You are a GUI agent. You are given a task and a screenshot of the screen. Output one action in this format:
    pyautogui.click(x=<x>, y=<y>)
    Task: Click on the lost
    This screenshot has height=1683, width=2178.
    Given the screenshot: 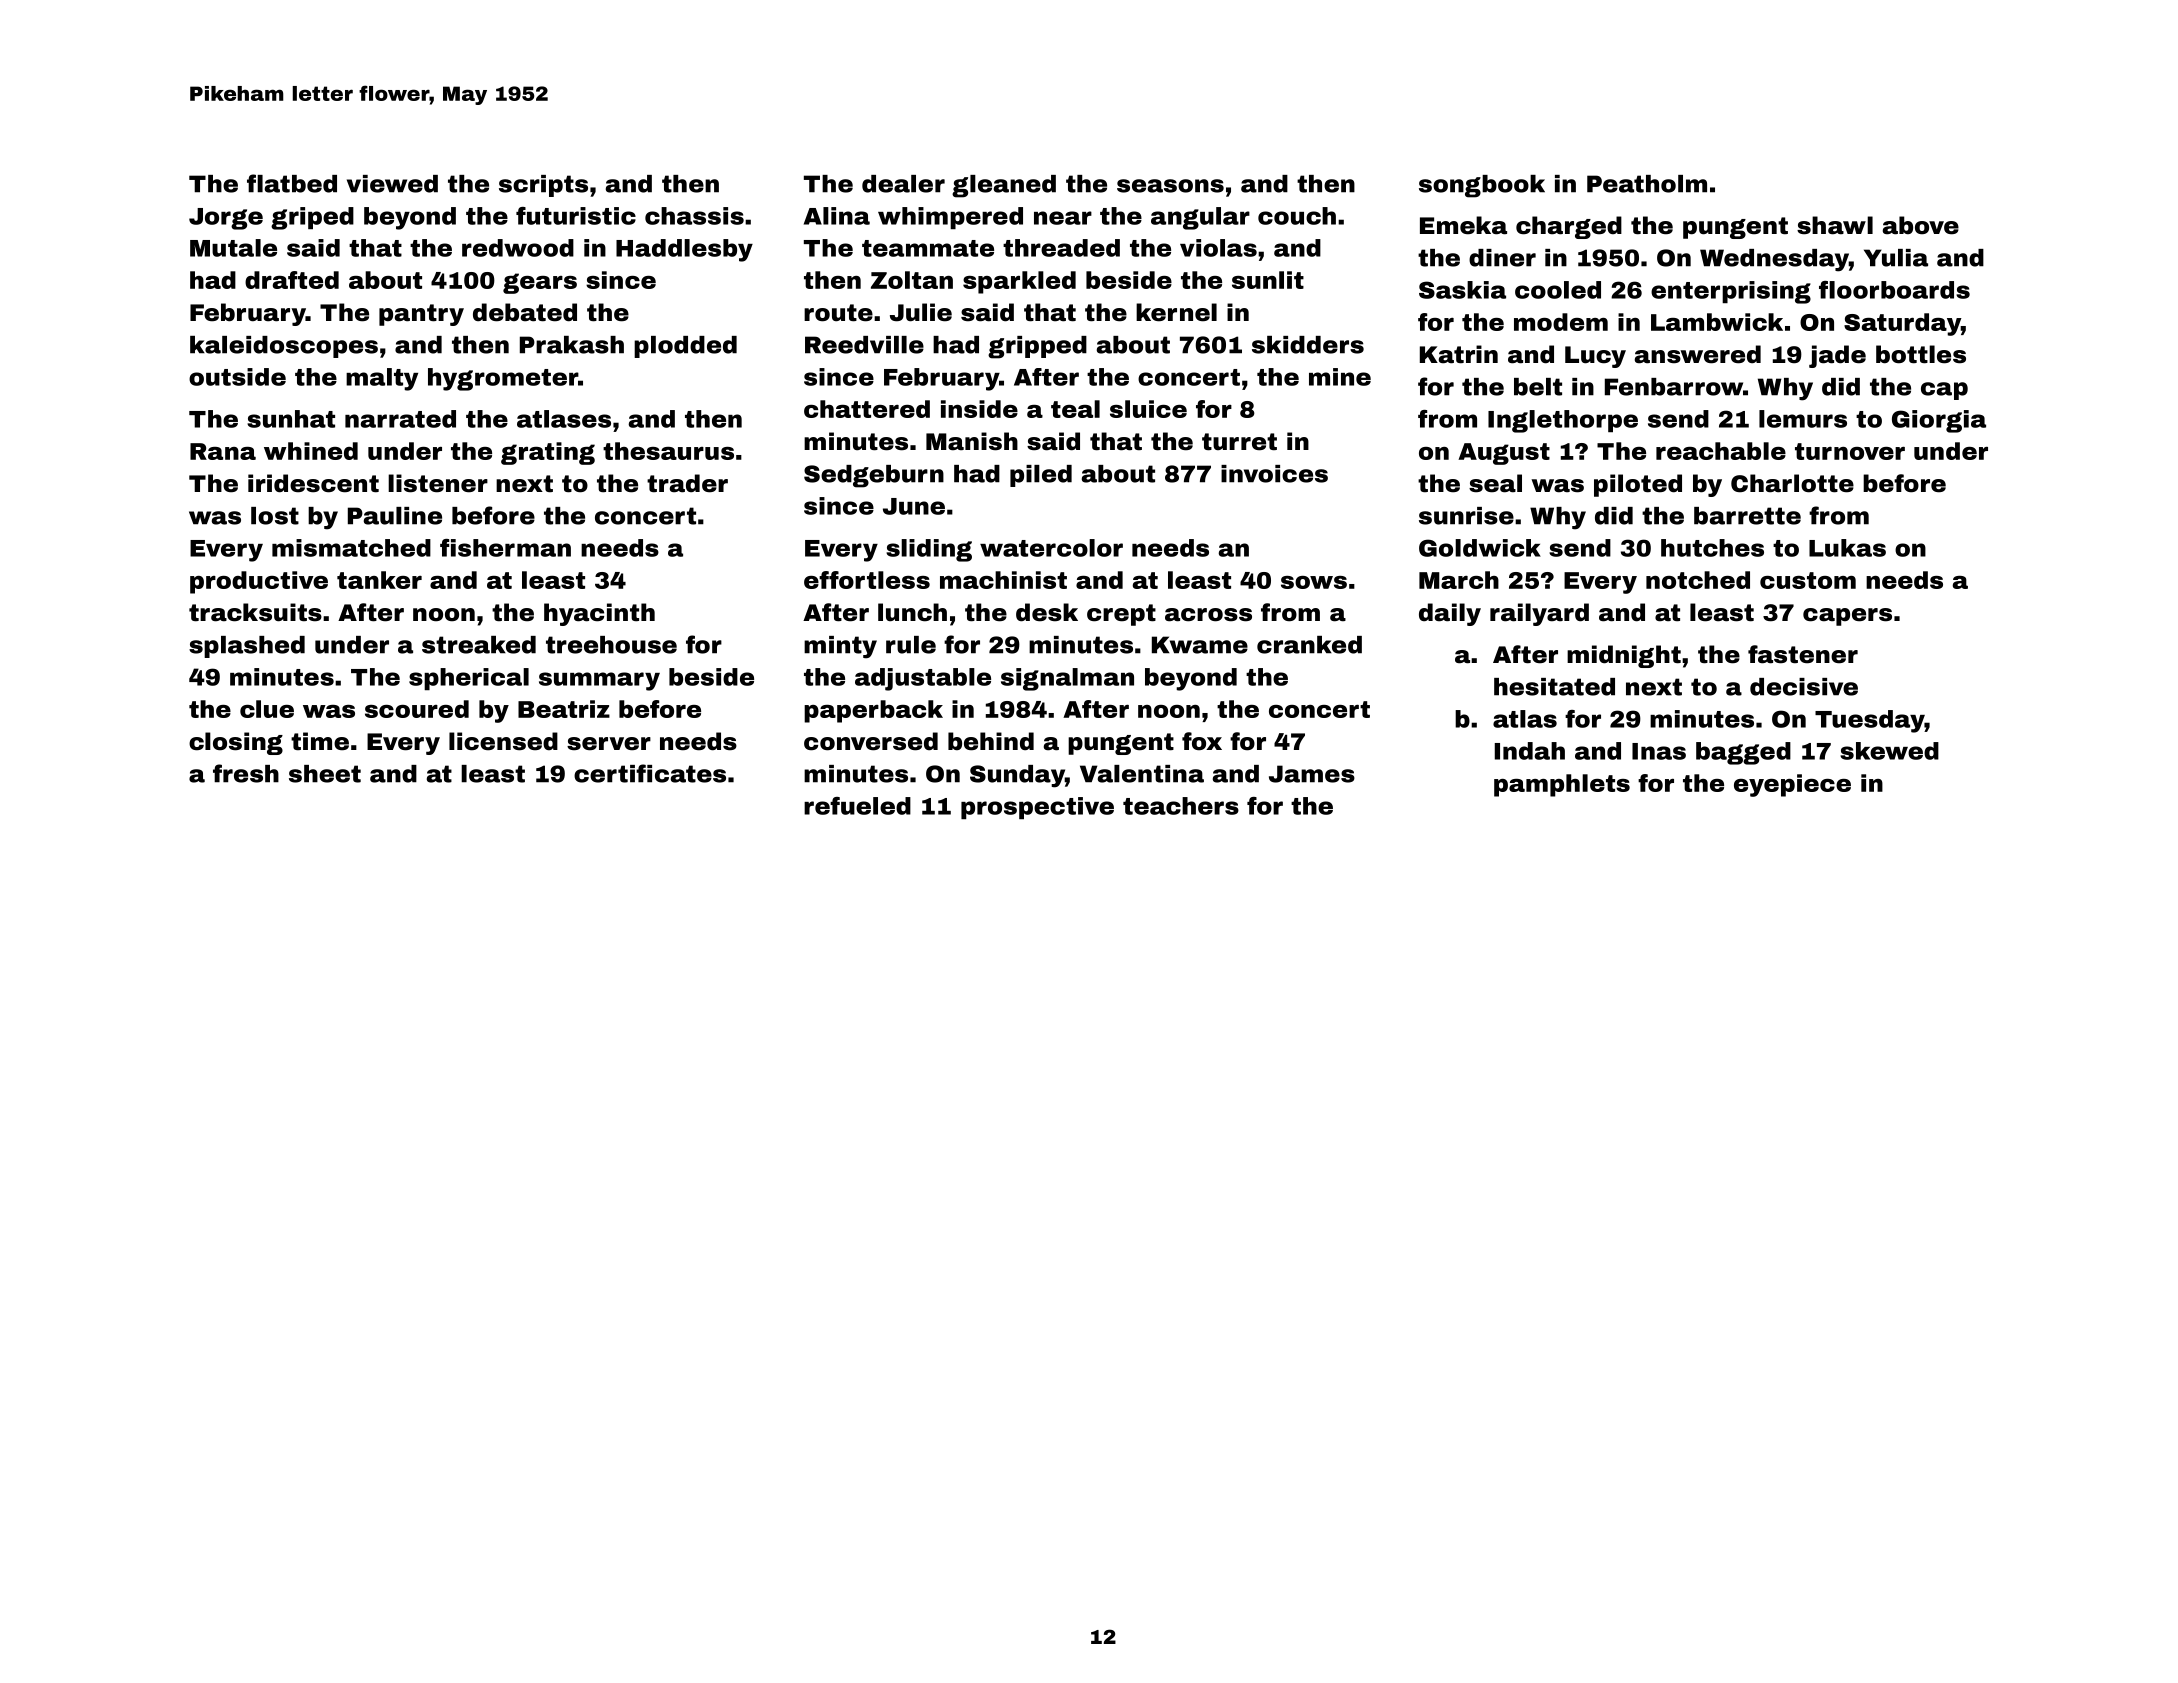 What is the action you would take?
    pyautogui.click(x=275, y=516)
